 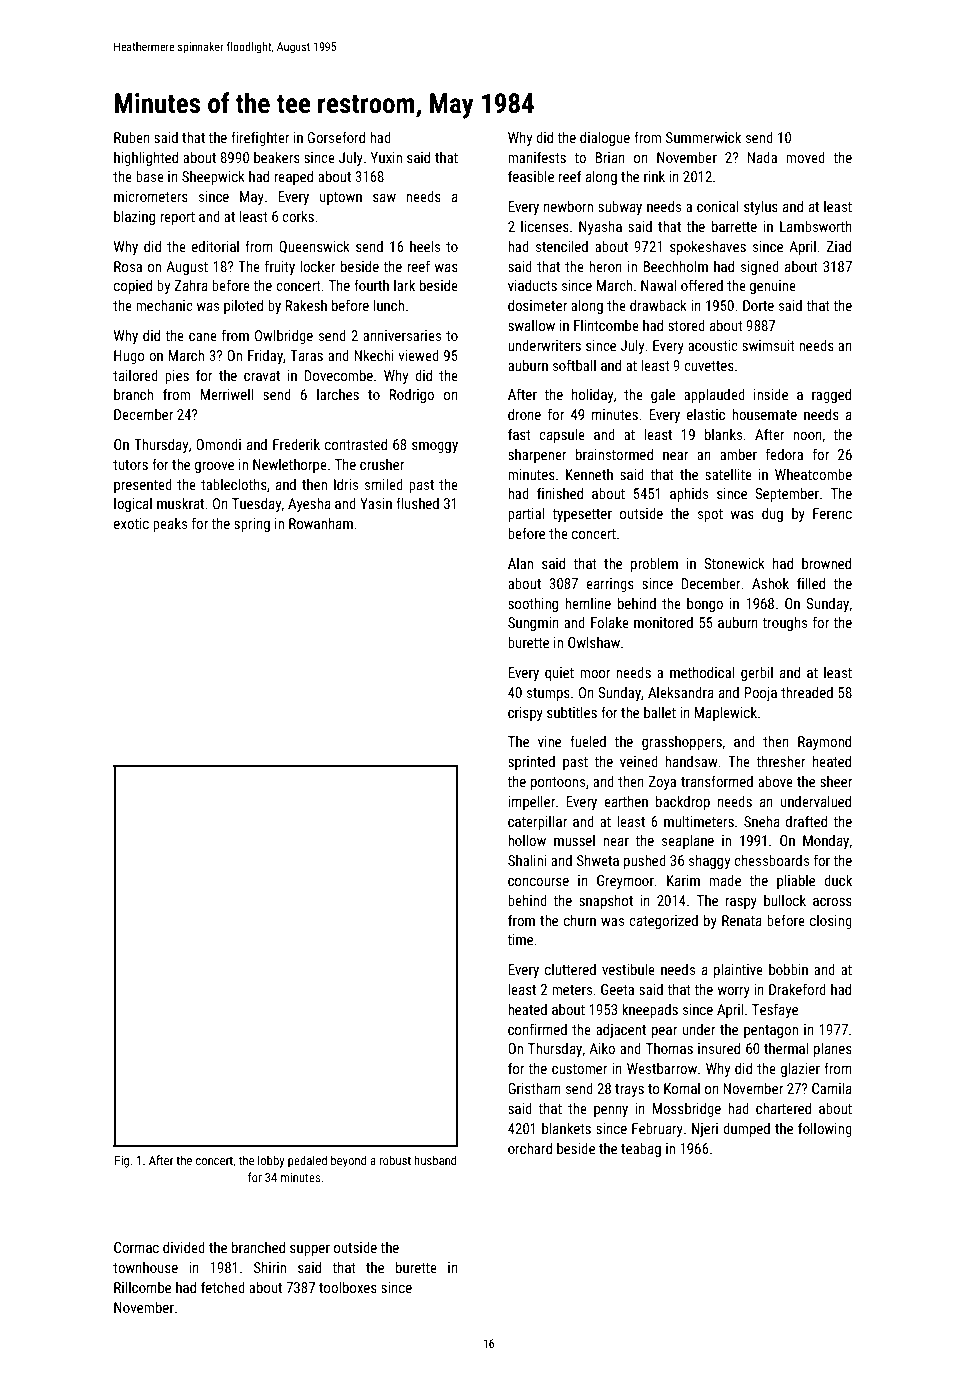 What do you see at coordinates (131, 523) in the document?
I see `exotic` at bounding box center [131, 523].
